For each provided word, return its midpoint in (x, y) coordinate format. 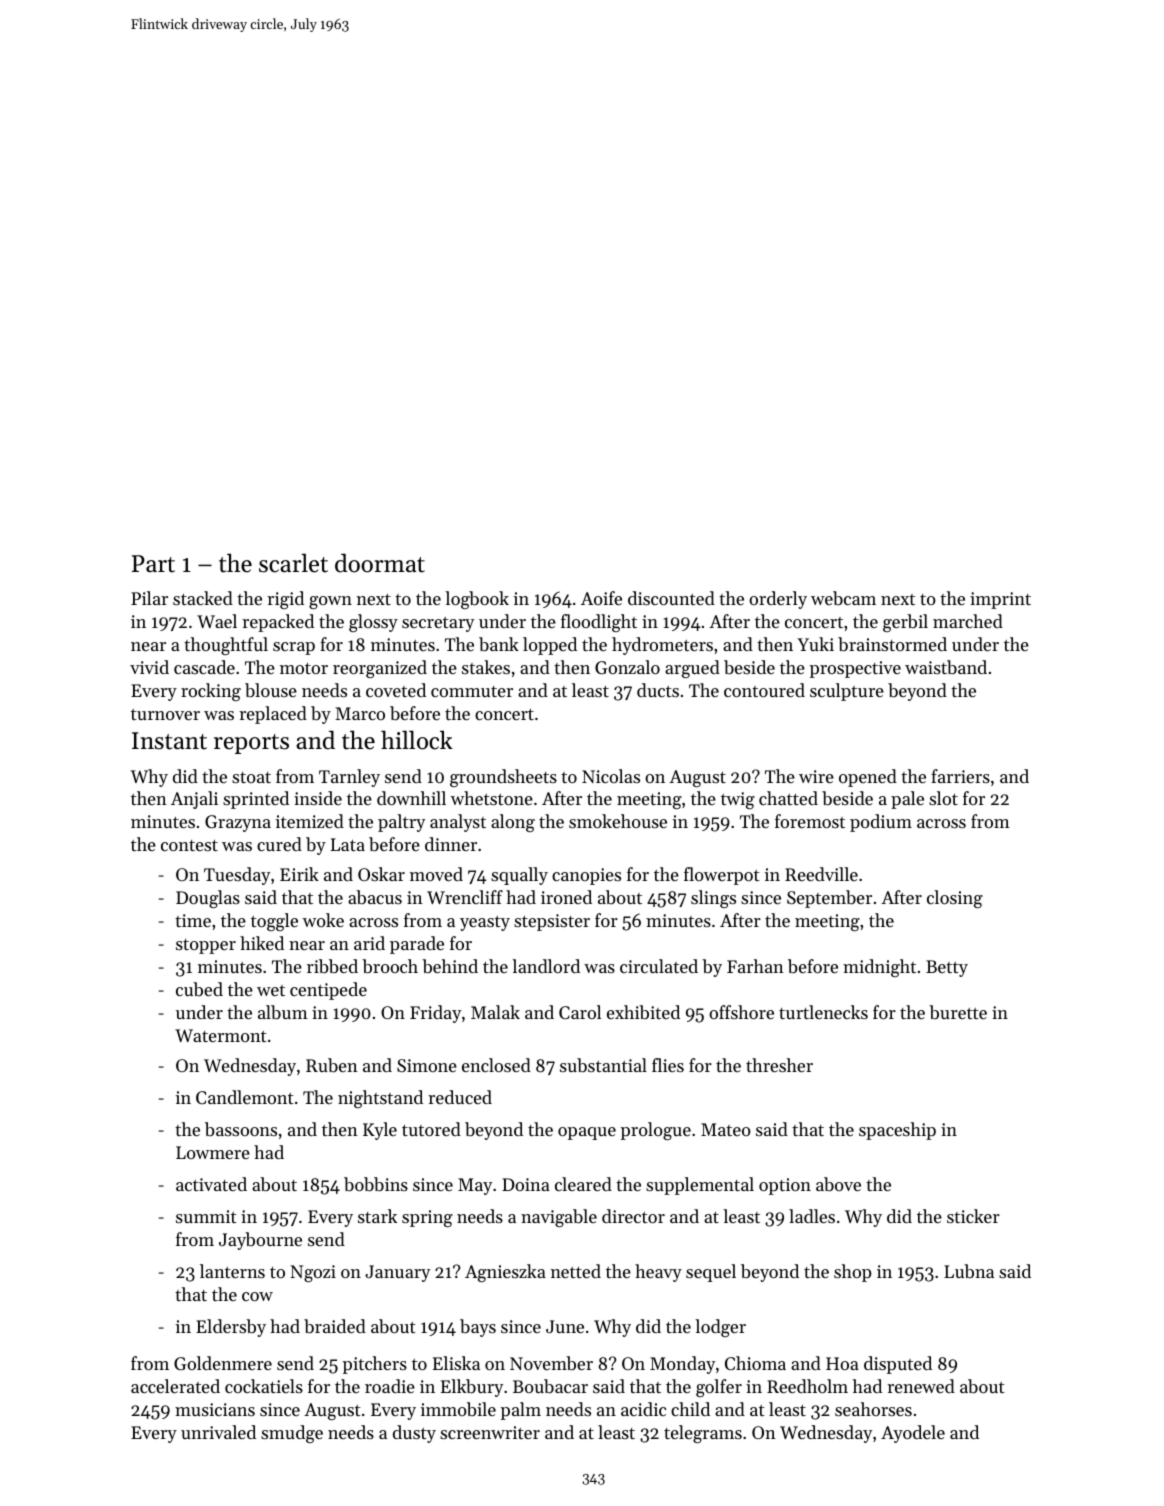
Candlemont (245, 1097)
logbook (477, 600)
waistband (946, 667)
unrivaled (218, 1432)
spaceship (897, 1131)
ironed (566, 897)
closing (955, 899)
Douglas (208, 899)
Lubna (969, 1271)
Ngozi (313, 1273)
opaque (587, 1133)
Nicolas (611, 776)
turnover (165, 714)
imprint (1000, 600)
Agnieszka (505, 1273)
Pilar (149, 598)
